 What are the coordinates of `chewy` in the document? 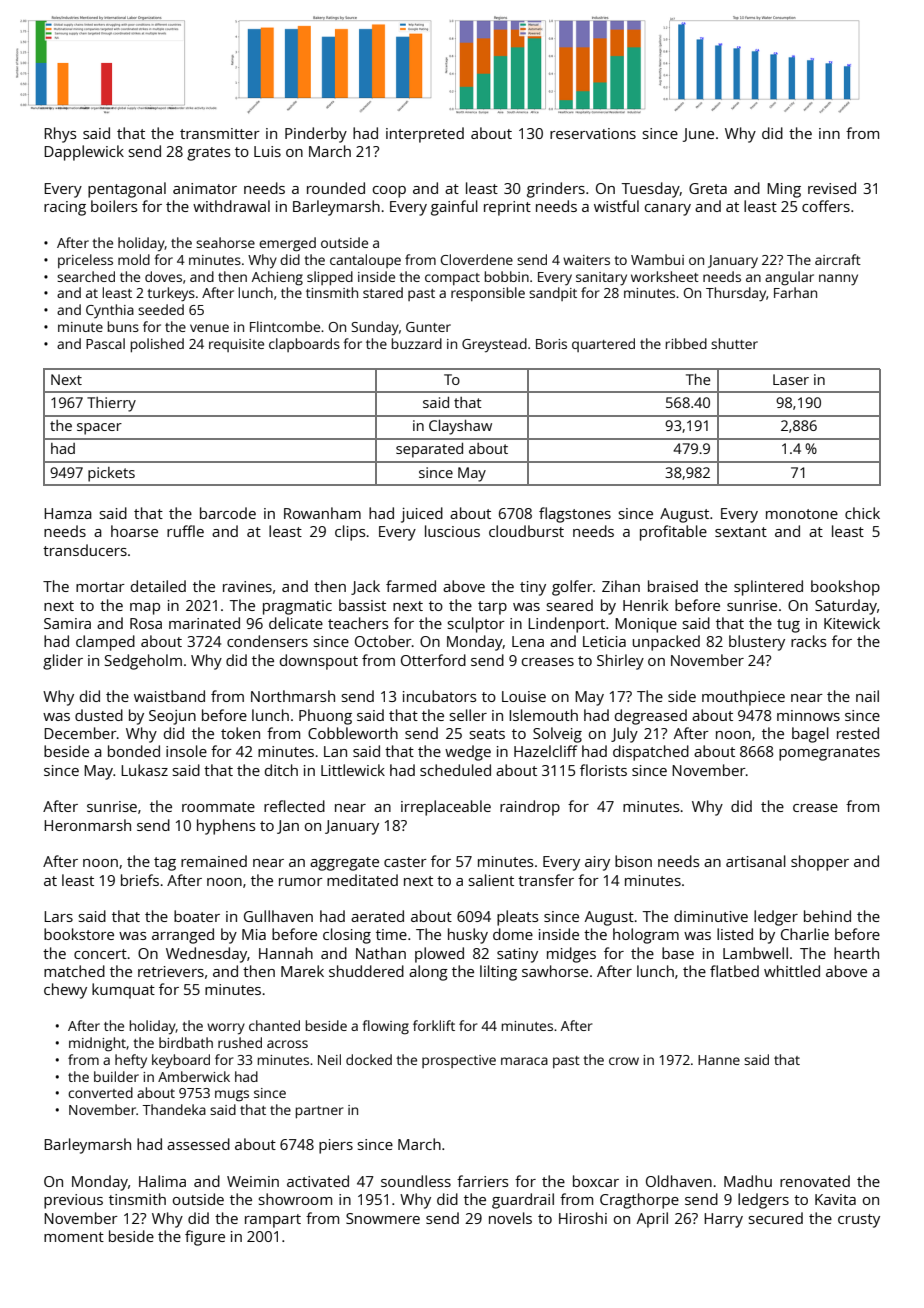 It's located at (65, 991).
